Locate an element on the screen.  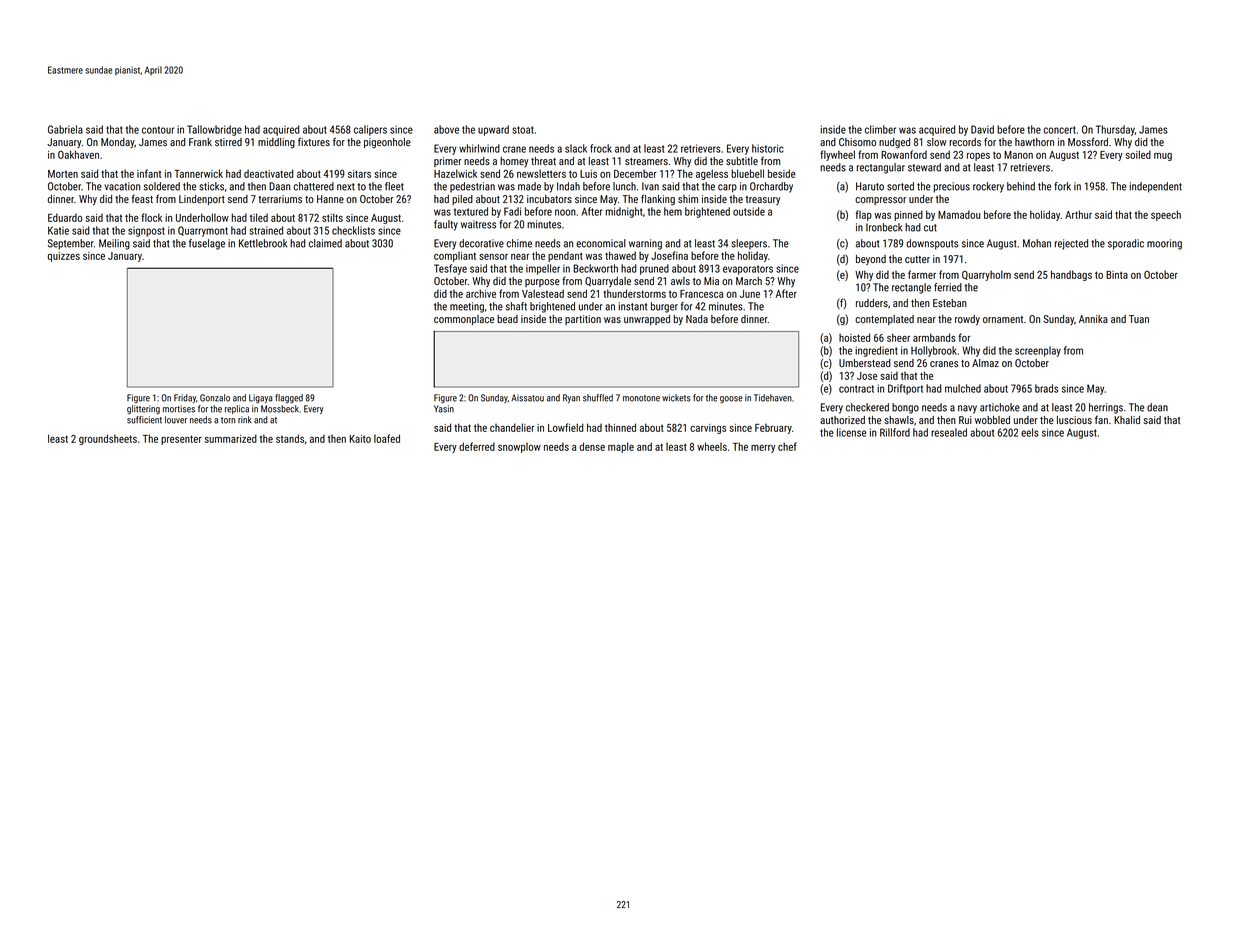
Ironbeck is located at coordinates (884, 227).
